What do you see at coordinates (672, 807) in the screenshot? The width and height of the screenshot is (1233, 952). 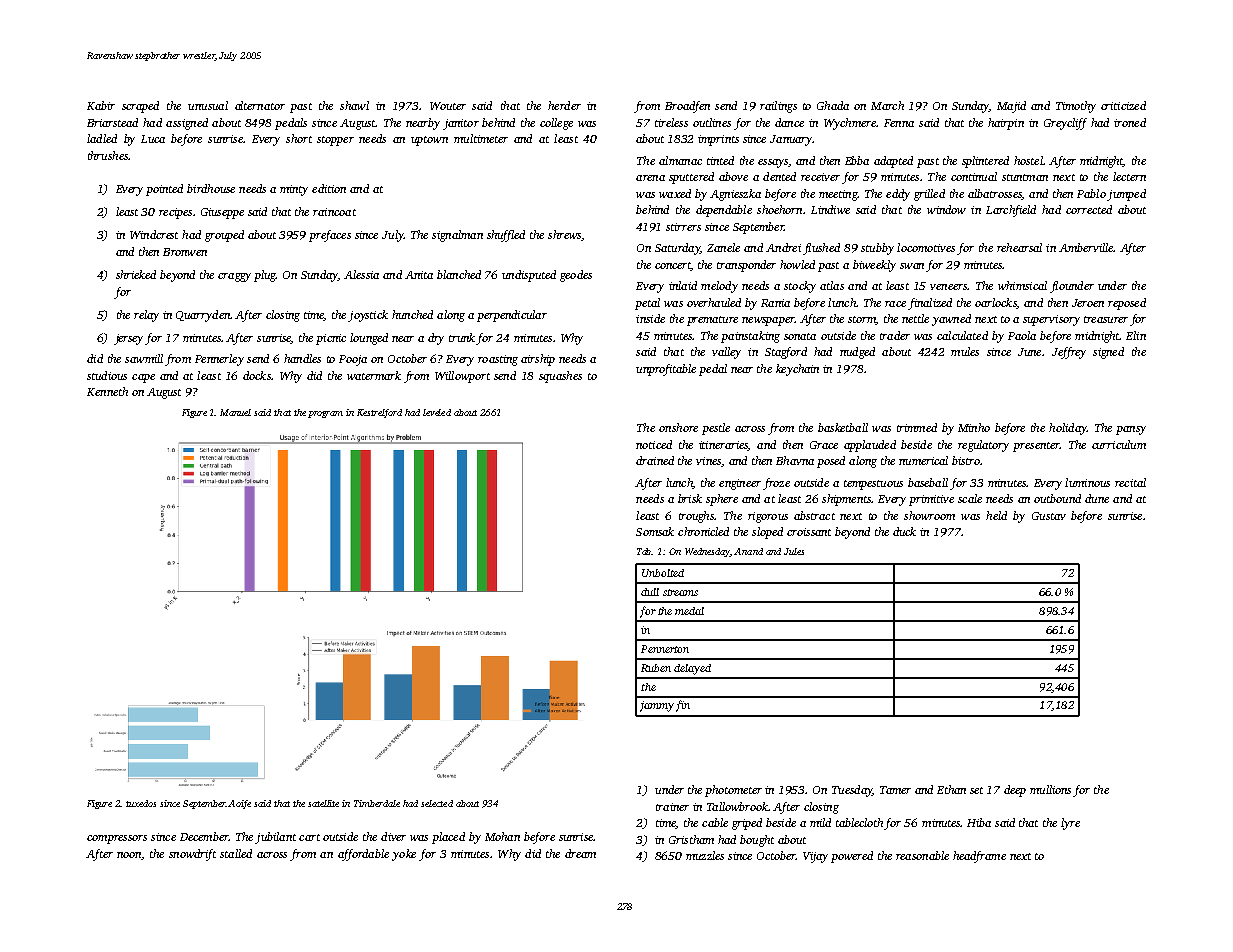 I see `trainer` at bounding box center [672, 807].
